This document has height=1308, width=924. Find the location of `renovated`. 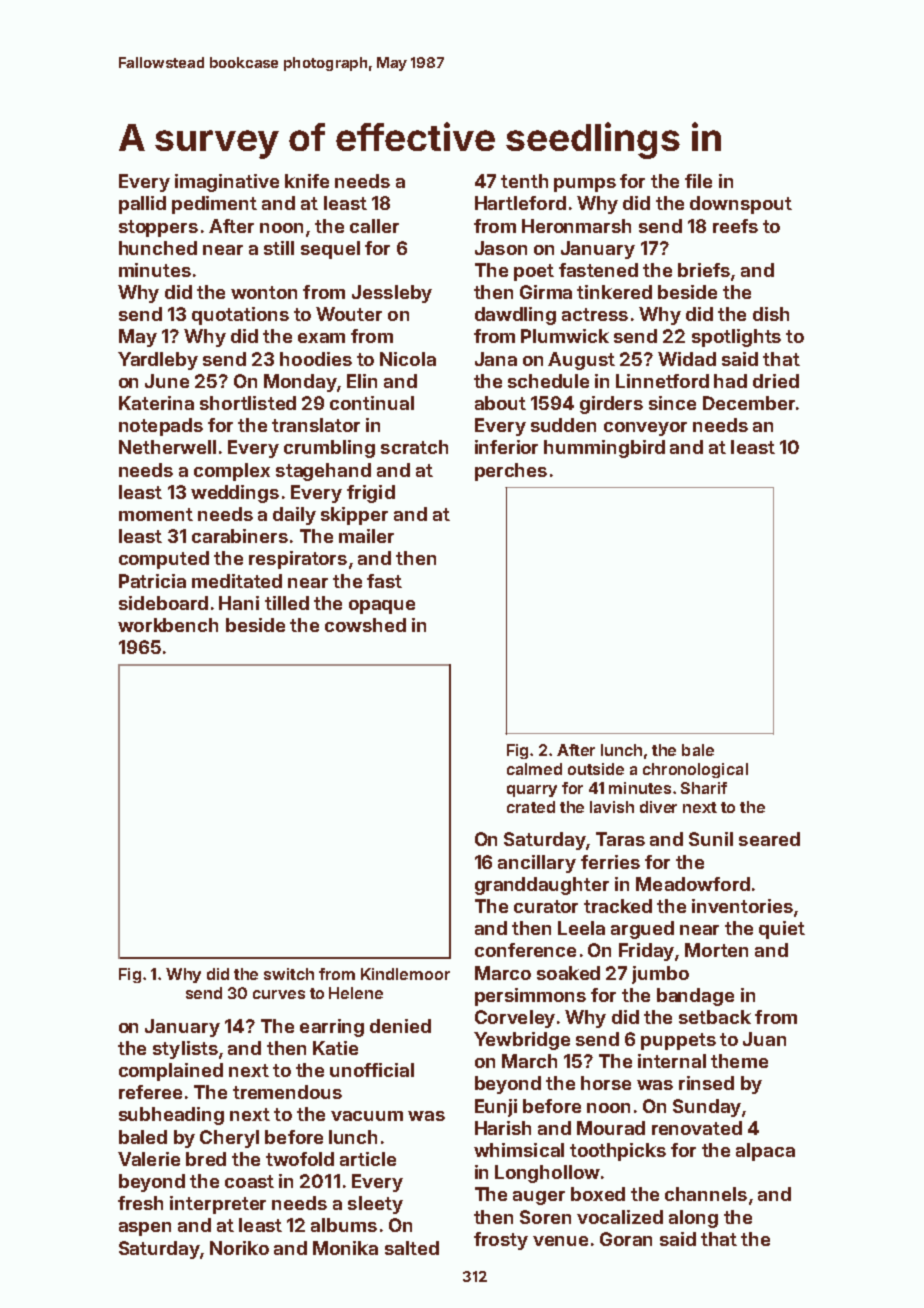

renovated is located at coordinates (697, 1128).
